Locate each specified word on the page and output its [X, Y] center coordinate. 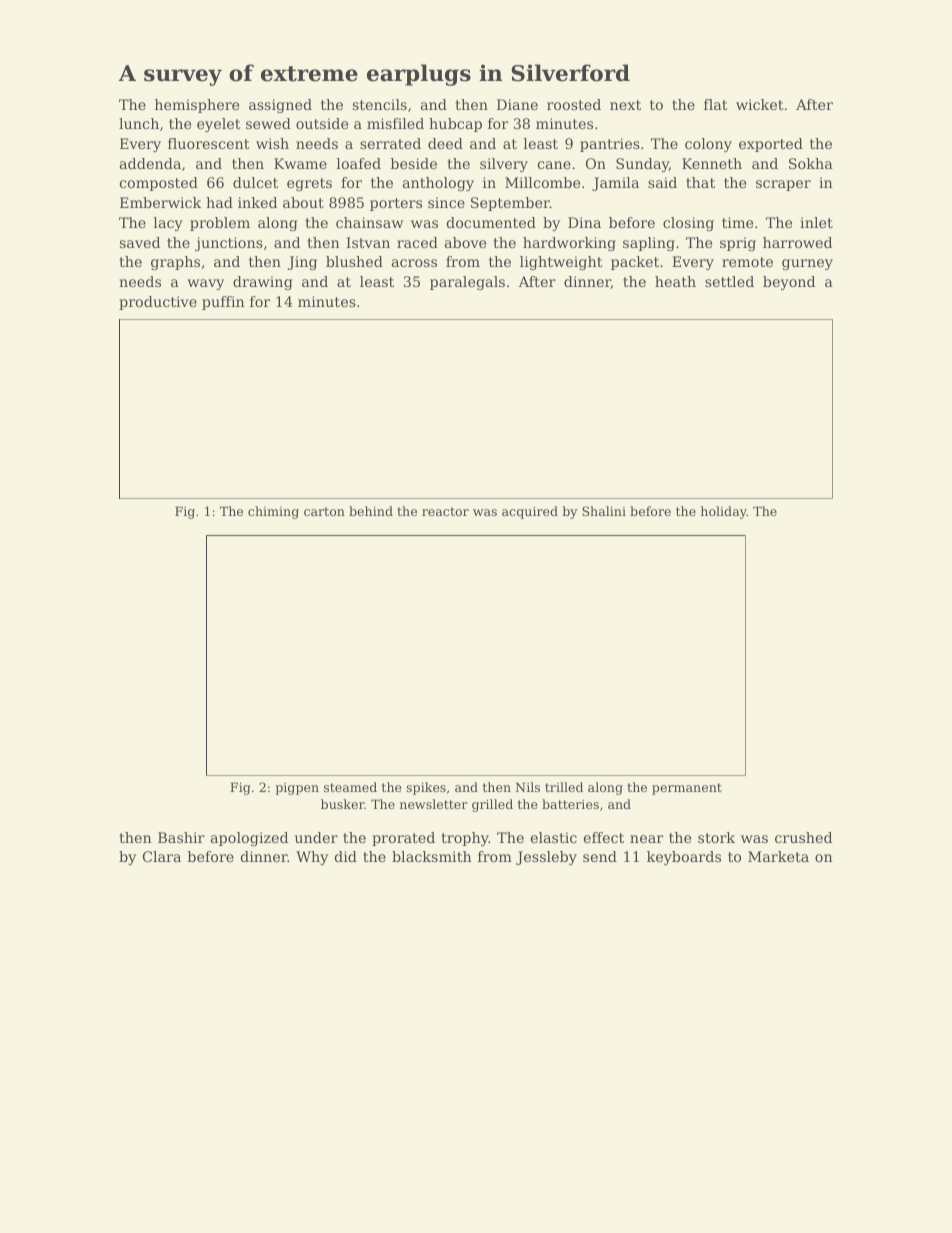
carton [324, 511]
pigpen [297, 789]
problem [220, 224]
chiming [273, 512]
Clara [162, 856]
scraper [783, 185]
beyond [789, 283]
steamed [350, 787]
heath [675, 281]
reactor [445, 511]
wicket [760, 104]
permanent [687, 789]
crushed [803, 837]
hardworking [569, 244]
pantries [610, 145]
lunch [139, 123]
